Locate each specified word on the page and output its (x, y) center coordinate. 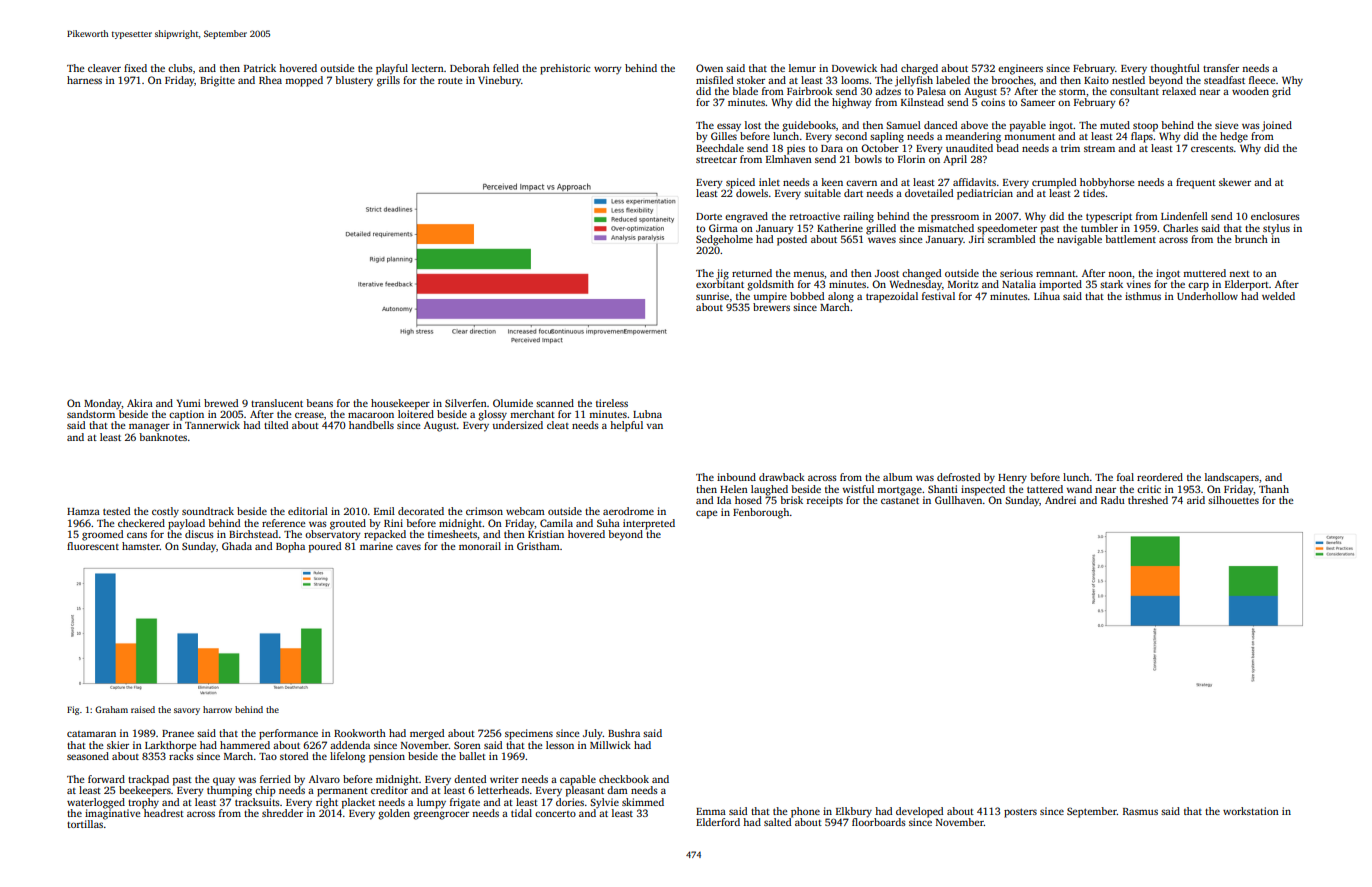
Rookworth (360, 733)
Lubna (647, 414)
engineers (1020, 69)
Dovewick (854, 68)
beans (319, 403)
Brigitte (217, 81)
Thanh (1274, 489)
